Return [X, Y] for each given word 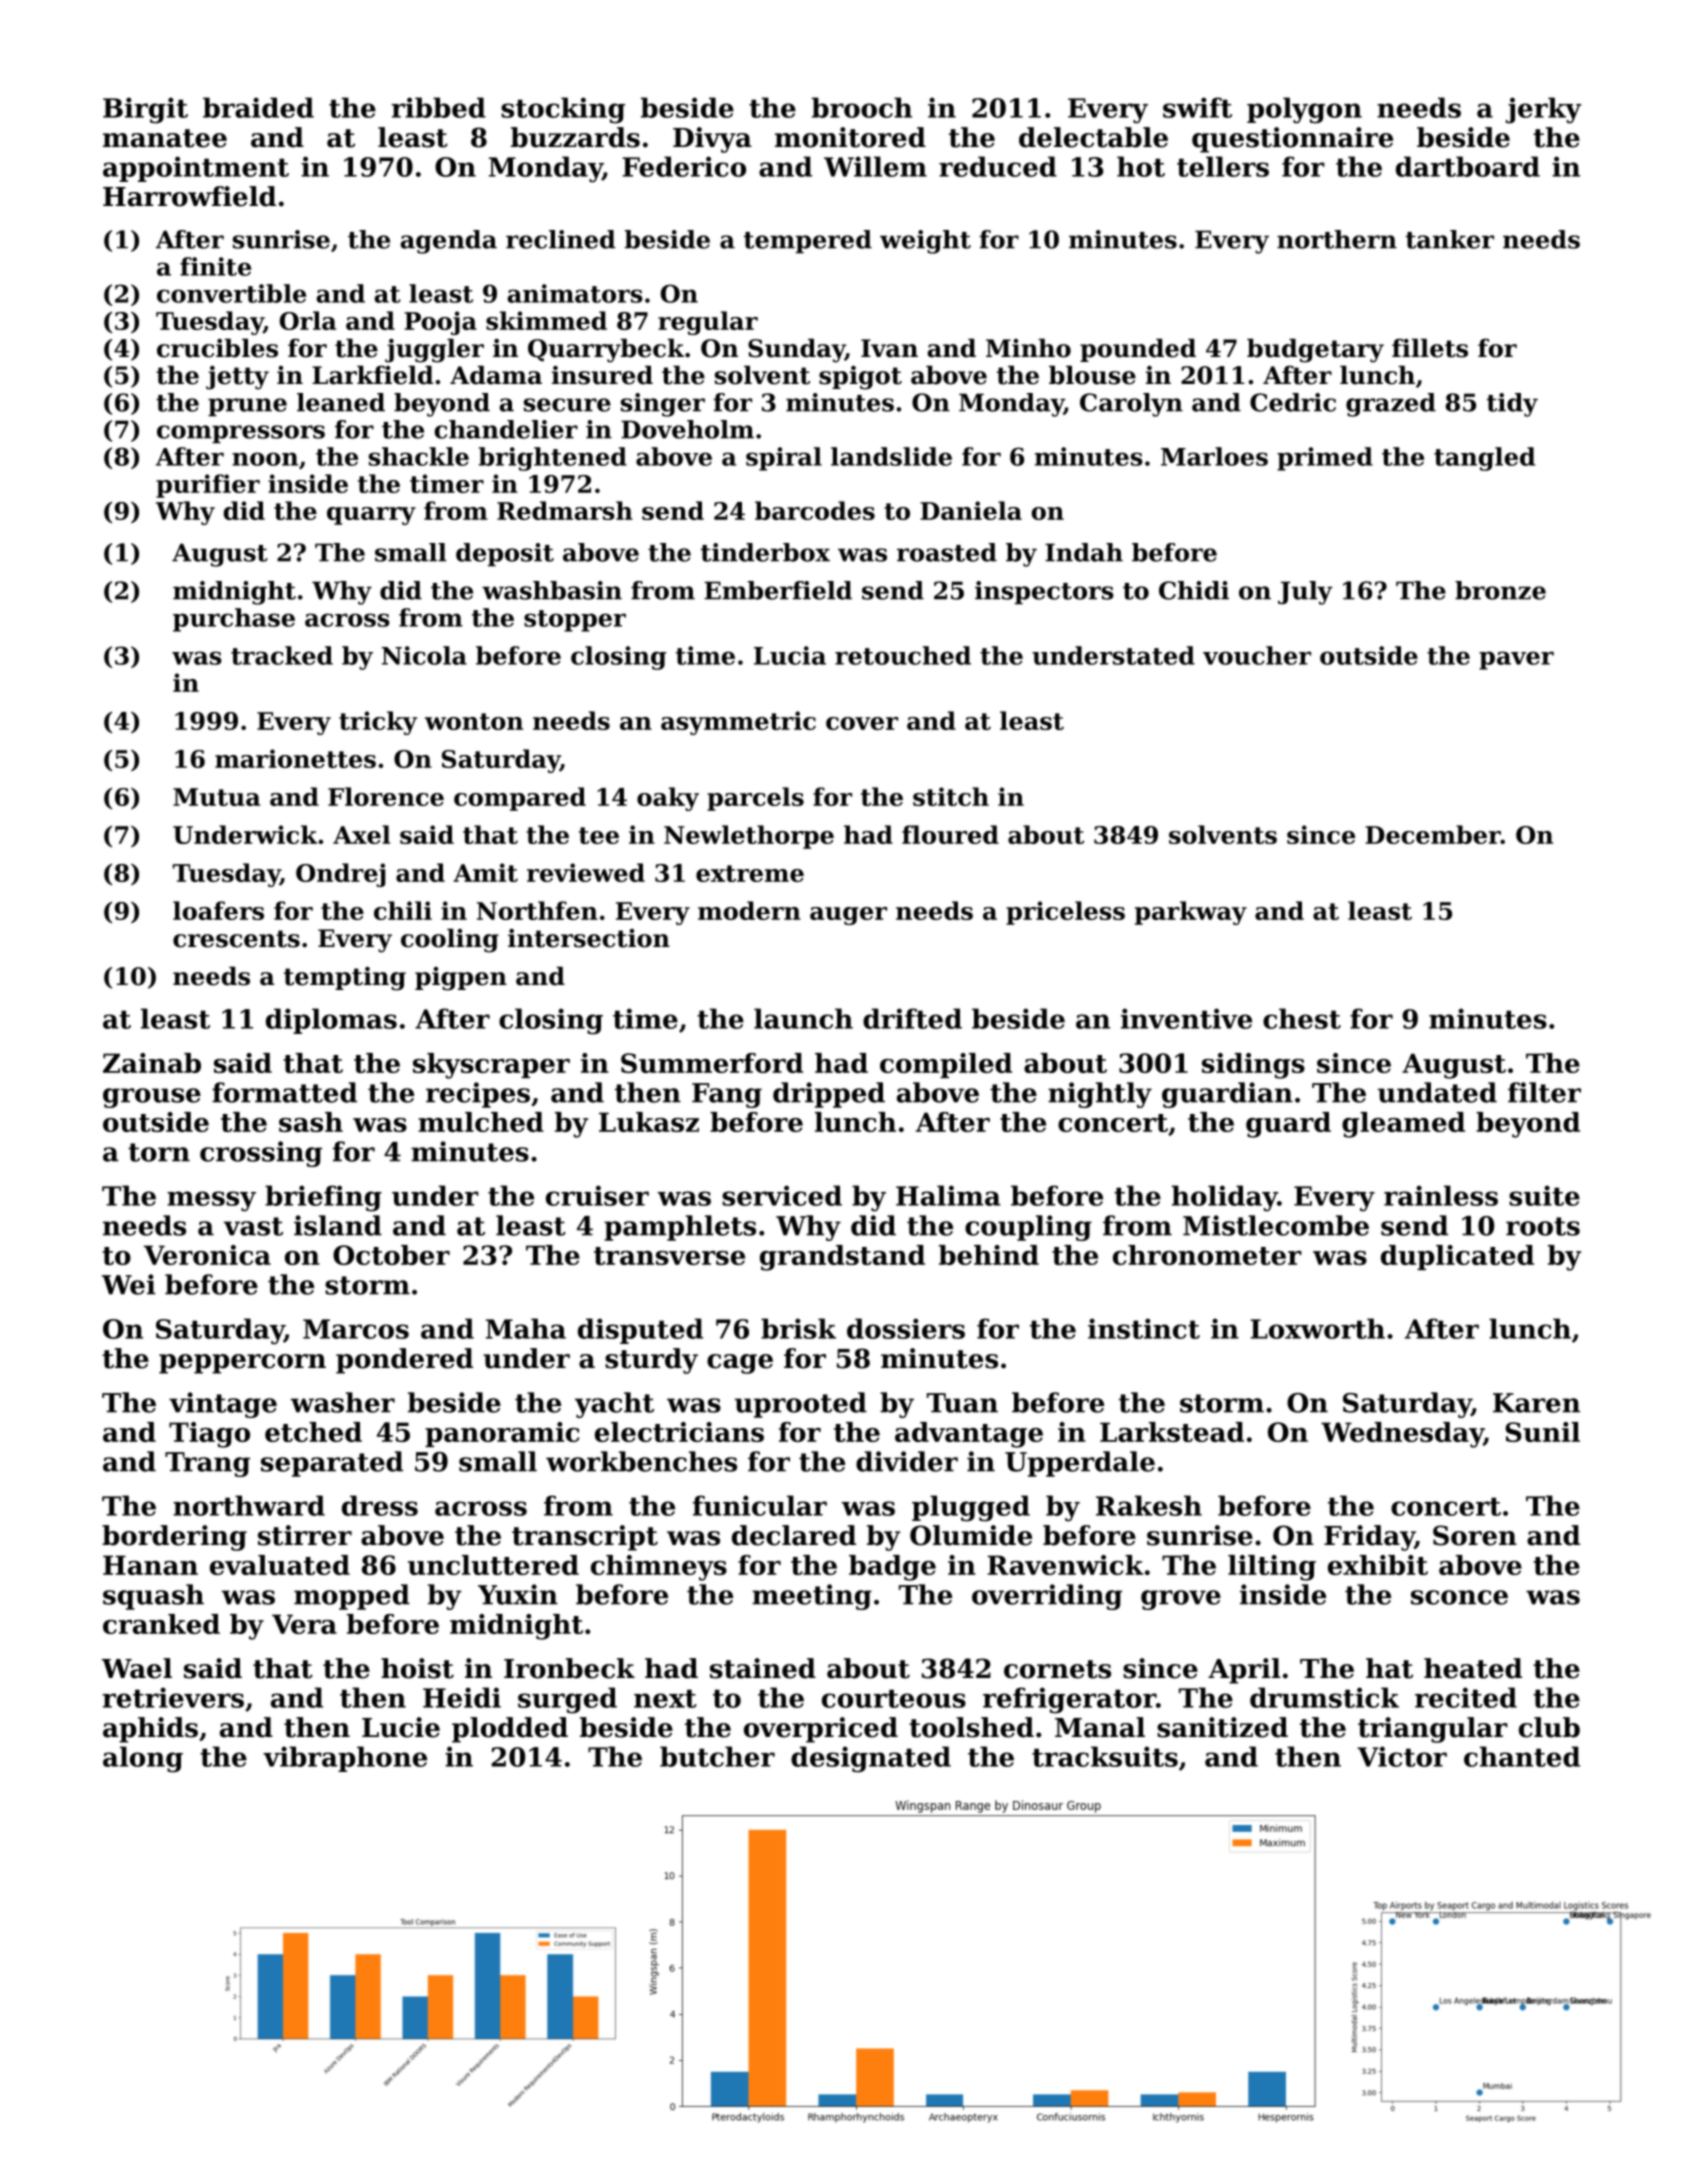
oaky [668, 799]
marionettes [295, 758]
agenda [448, 242]
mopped [352, 1597]
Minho [1028, 348]
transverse [669, 1256]
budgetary [1315, 350]
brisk [798, 1328]
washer [343, 1402]
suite [1544, 1195]
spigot [860, 378]
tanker [1450, 239]
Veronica [207, 1255]
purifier [208, 486]
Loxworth [1317, 1328]
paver [1516, 660]
